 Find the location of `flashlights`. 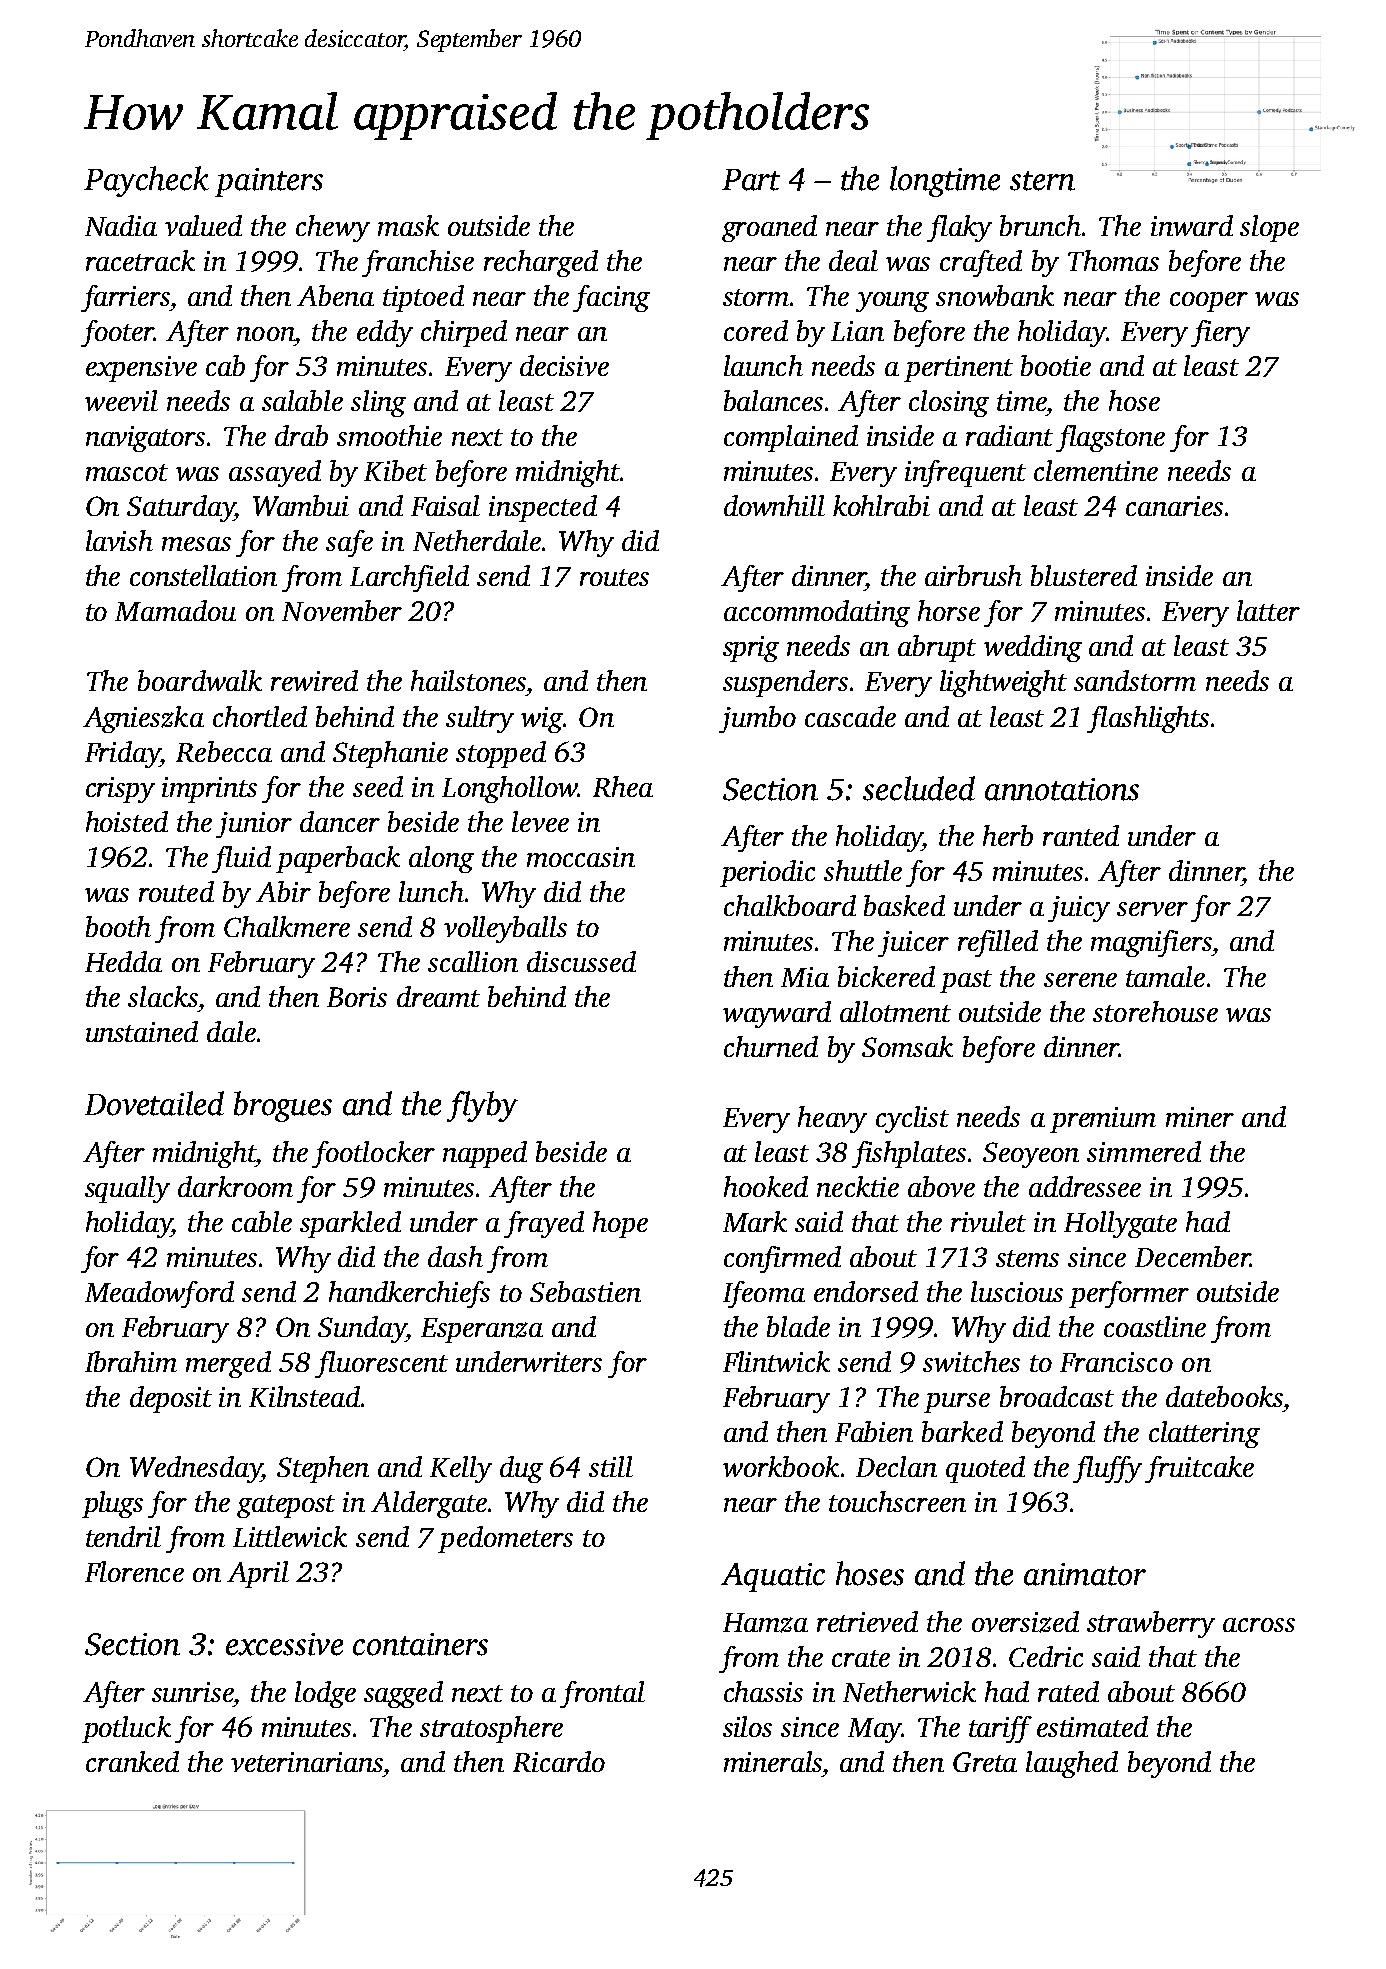

flashlights is located at coordinates (1148, 719).
